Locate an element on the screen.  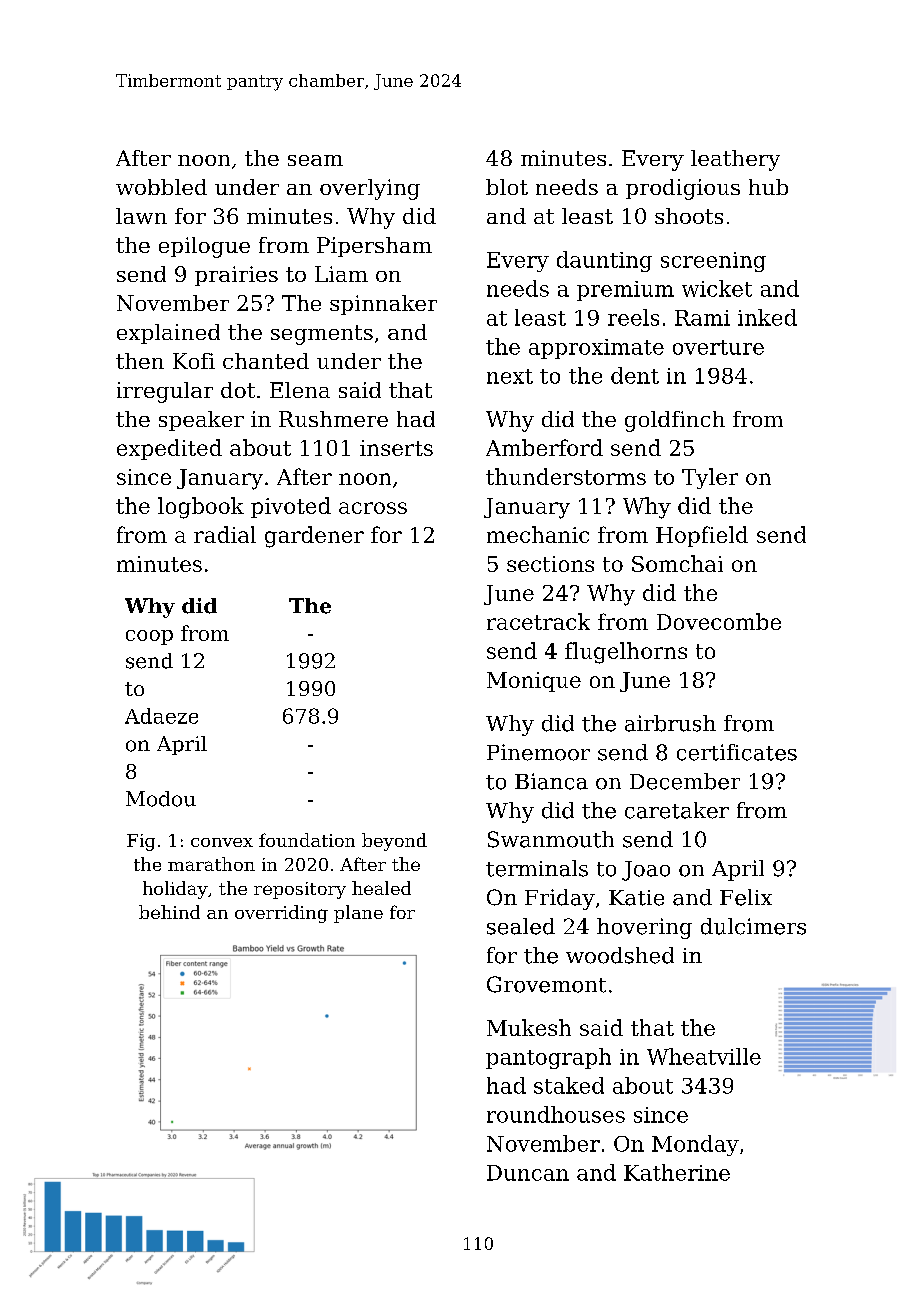
dulcimers is located at coordinates (753, 926).
